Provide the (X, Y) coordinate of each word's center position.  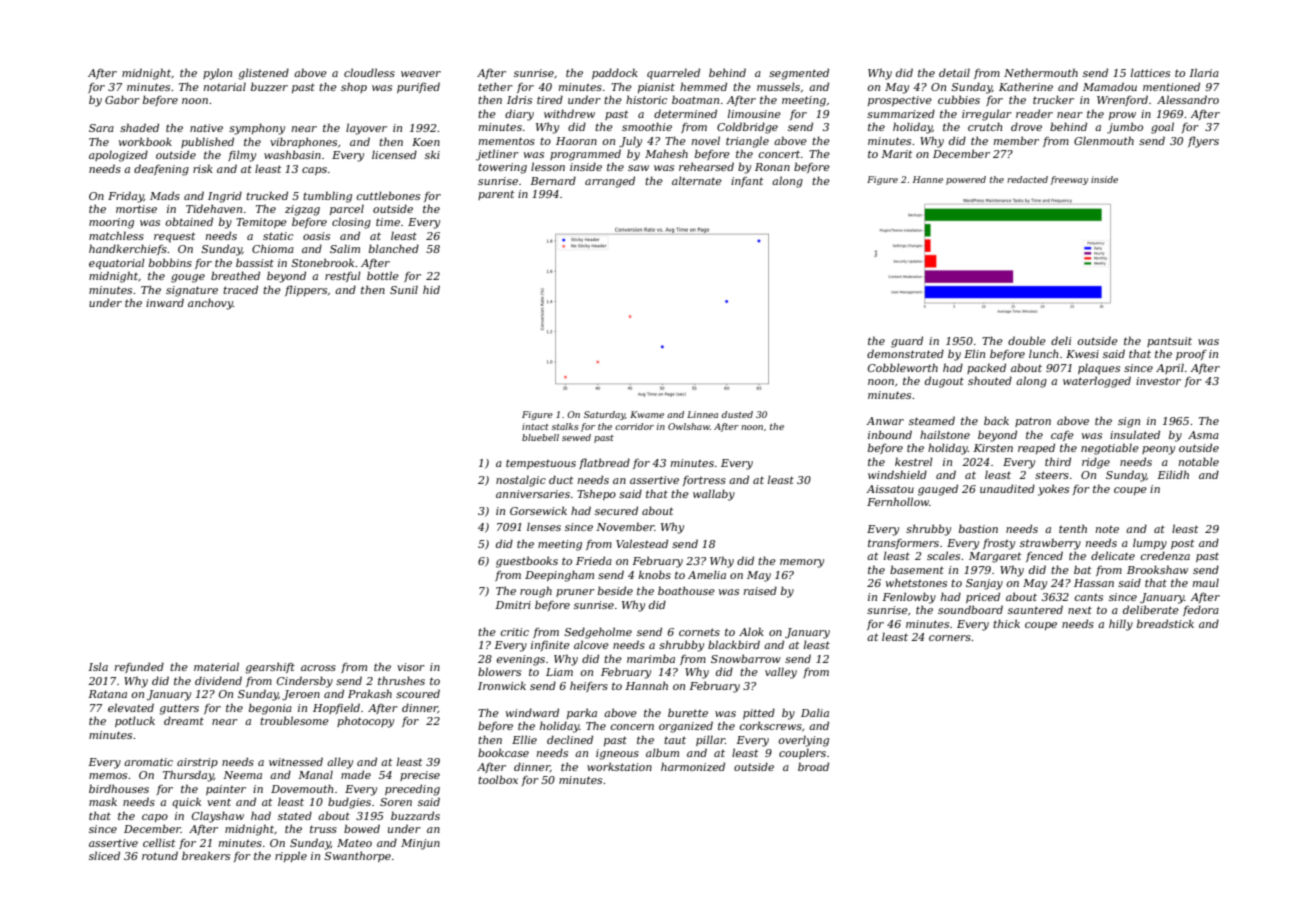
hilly (1121, 625)
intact (535, 426)
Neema (242, 775)
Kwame (647, 414)
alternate (697, 180)
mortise (136, 209)
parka (582, 714)
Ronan (772, 167)
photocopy (365, 722)
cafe (1062, 436)
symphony (257, 129)
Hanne (928, 179)
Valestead (642, 543)
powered (966, 180)
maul (1206, 582)
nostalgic (521, 481)
